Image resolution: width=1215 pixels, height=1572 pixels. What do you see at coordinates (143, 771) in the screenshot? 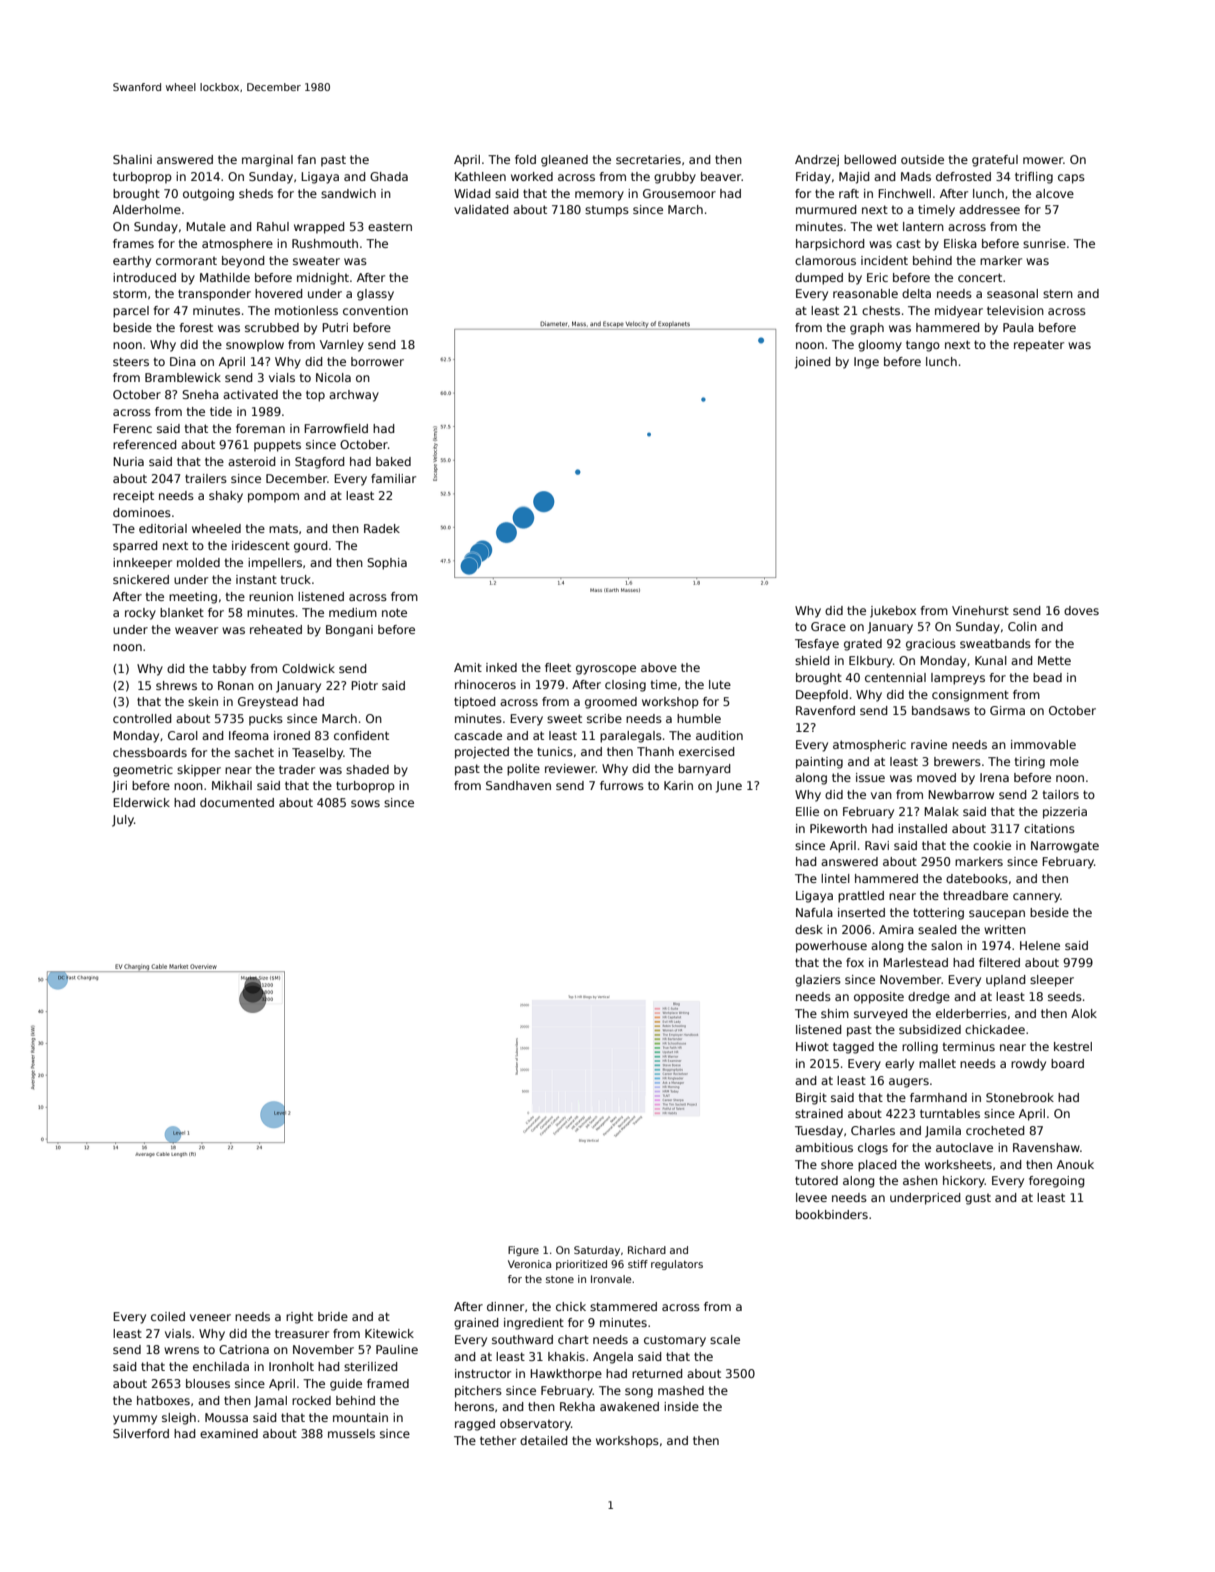
I see `geometric` at bounding box center [143, 771].
